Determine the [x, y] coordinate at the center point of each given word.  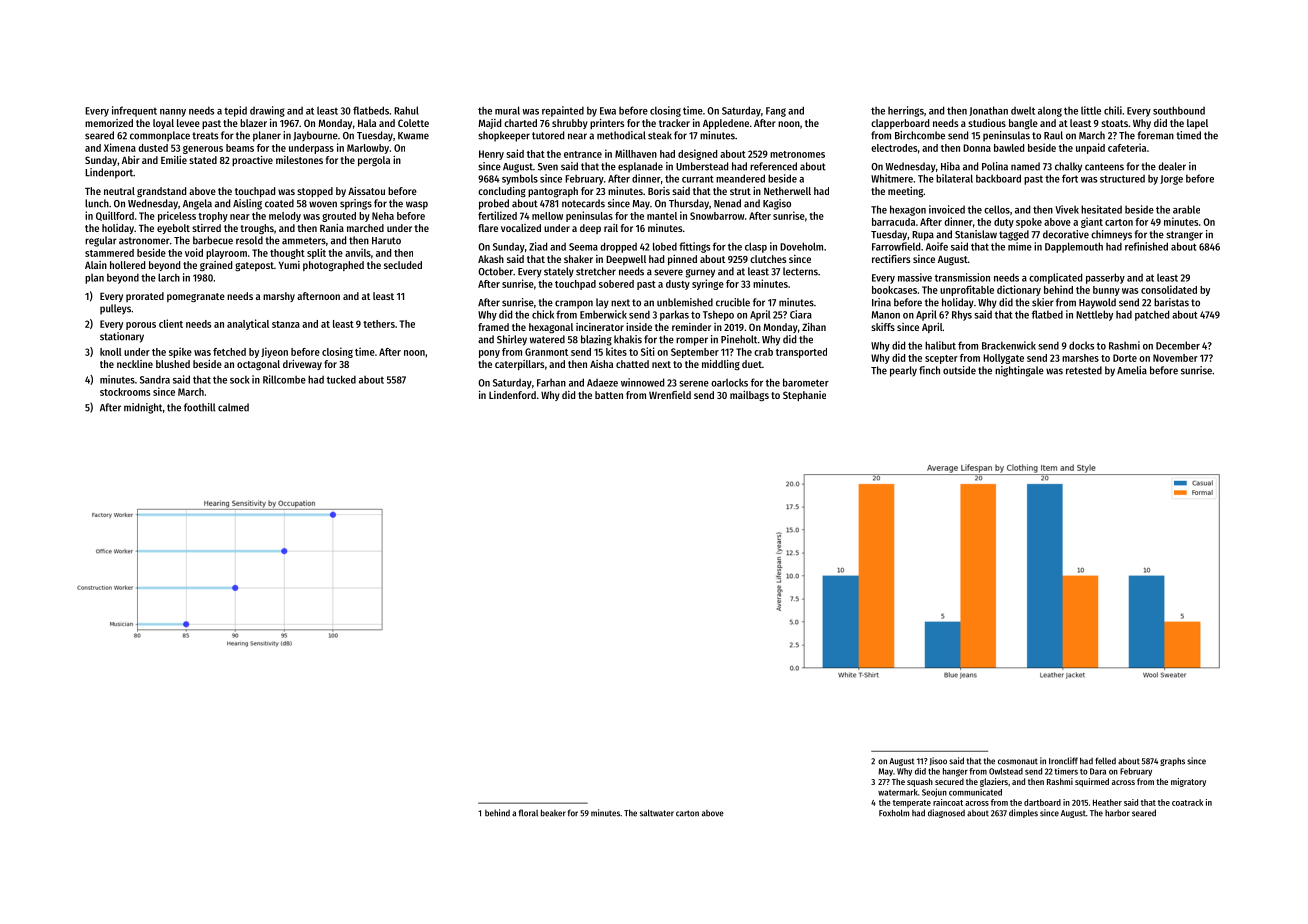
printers [607, 124]
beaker [553, 813]
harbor [1117, 813]
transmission [962, 277]
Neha [383, 216]
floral [528, 813]
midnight [143, 408]
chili [1113, 110]
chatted [632, 364]
